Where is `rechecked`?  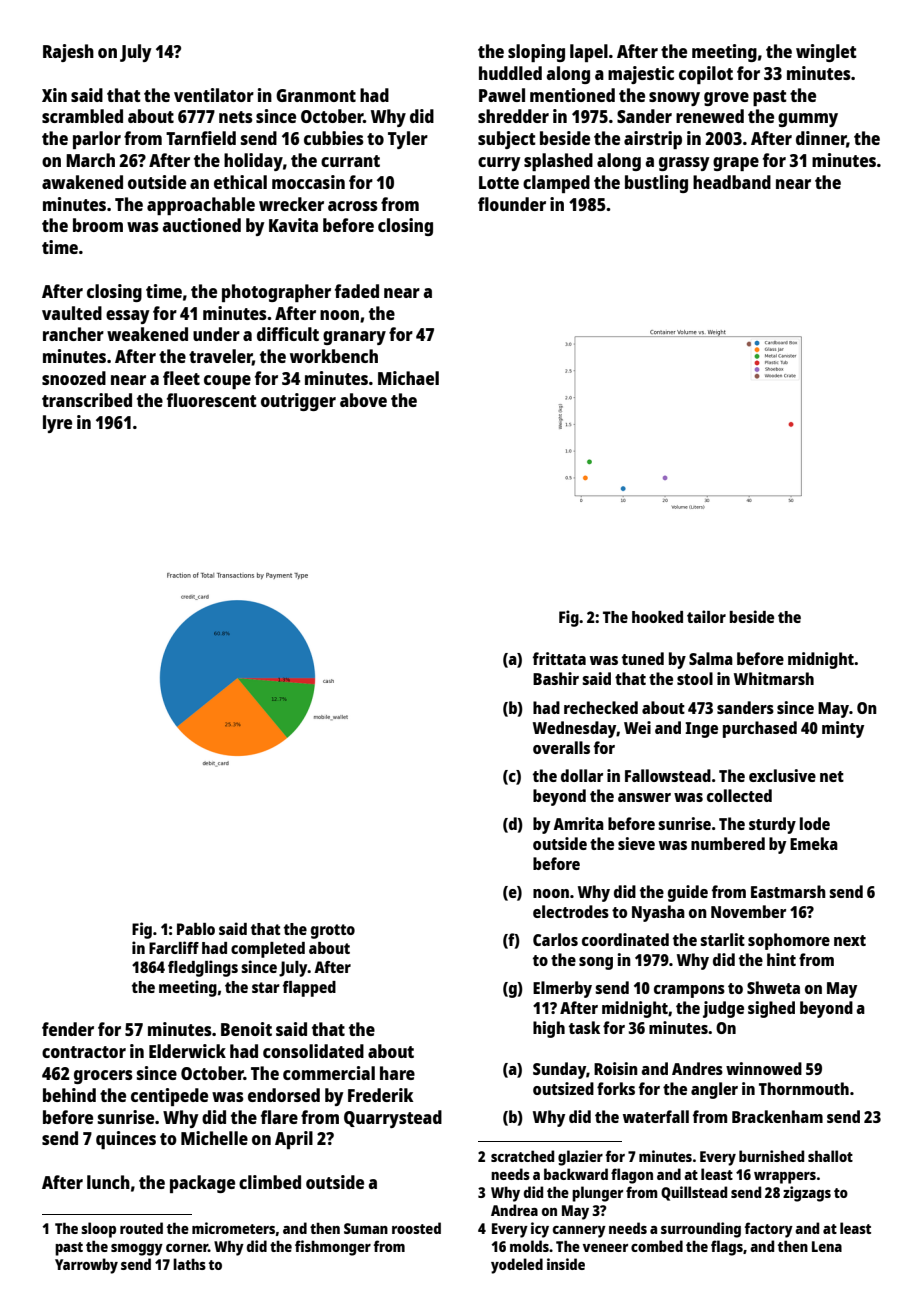
rechecked is located at coordinates (601, 707).
